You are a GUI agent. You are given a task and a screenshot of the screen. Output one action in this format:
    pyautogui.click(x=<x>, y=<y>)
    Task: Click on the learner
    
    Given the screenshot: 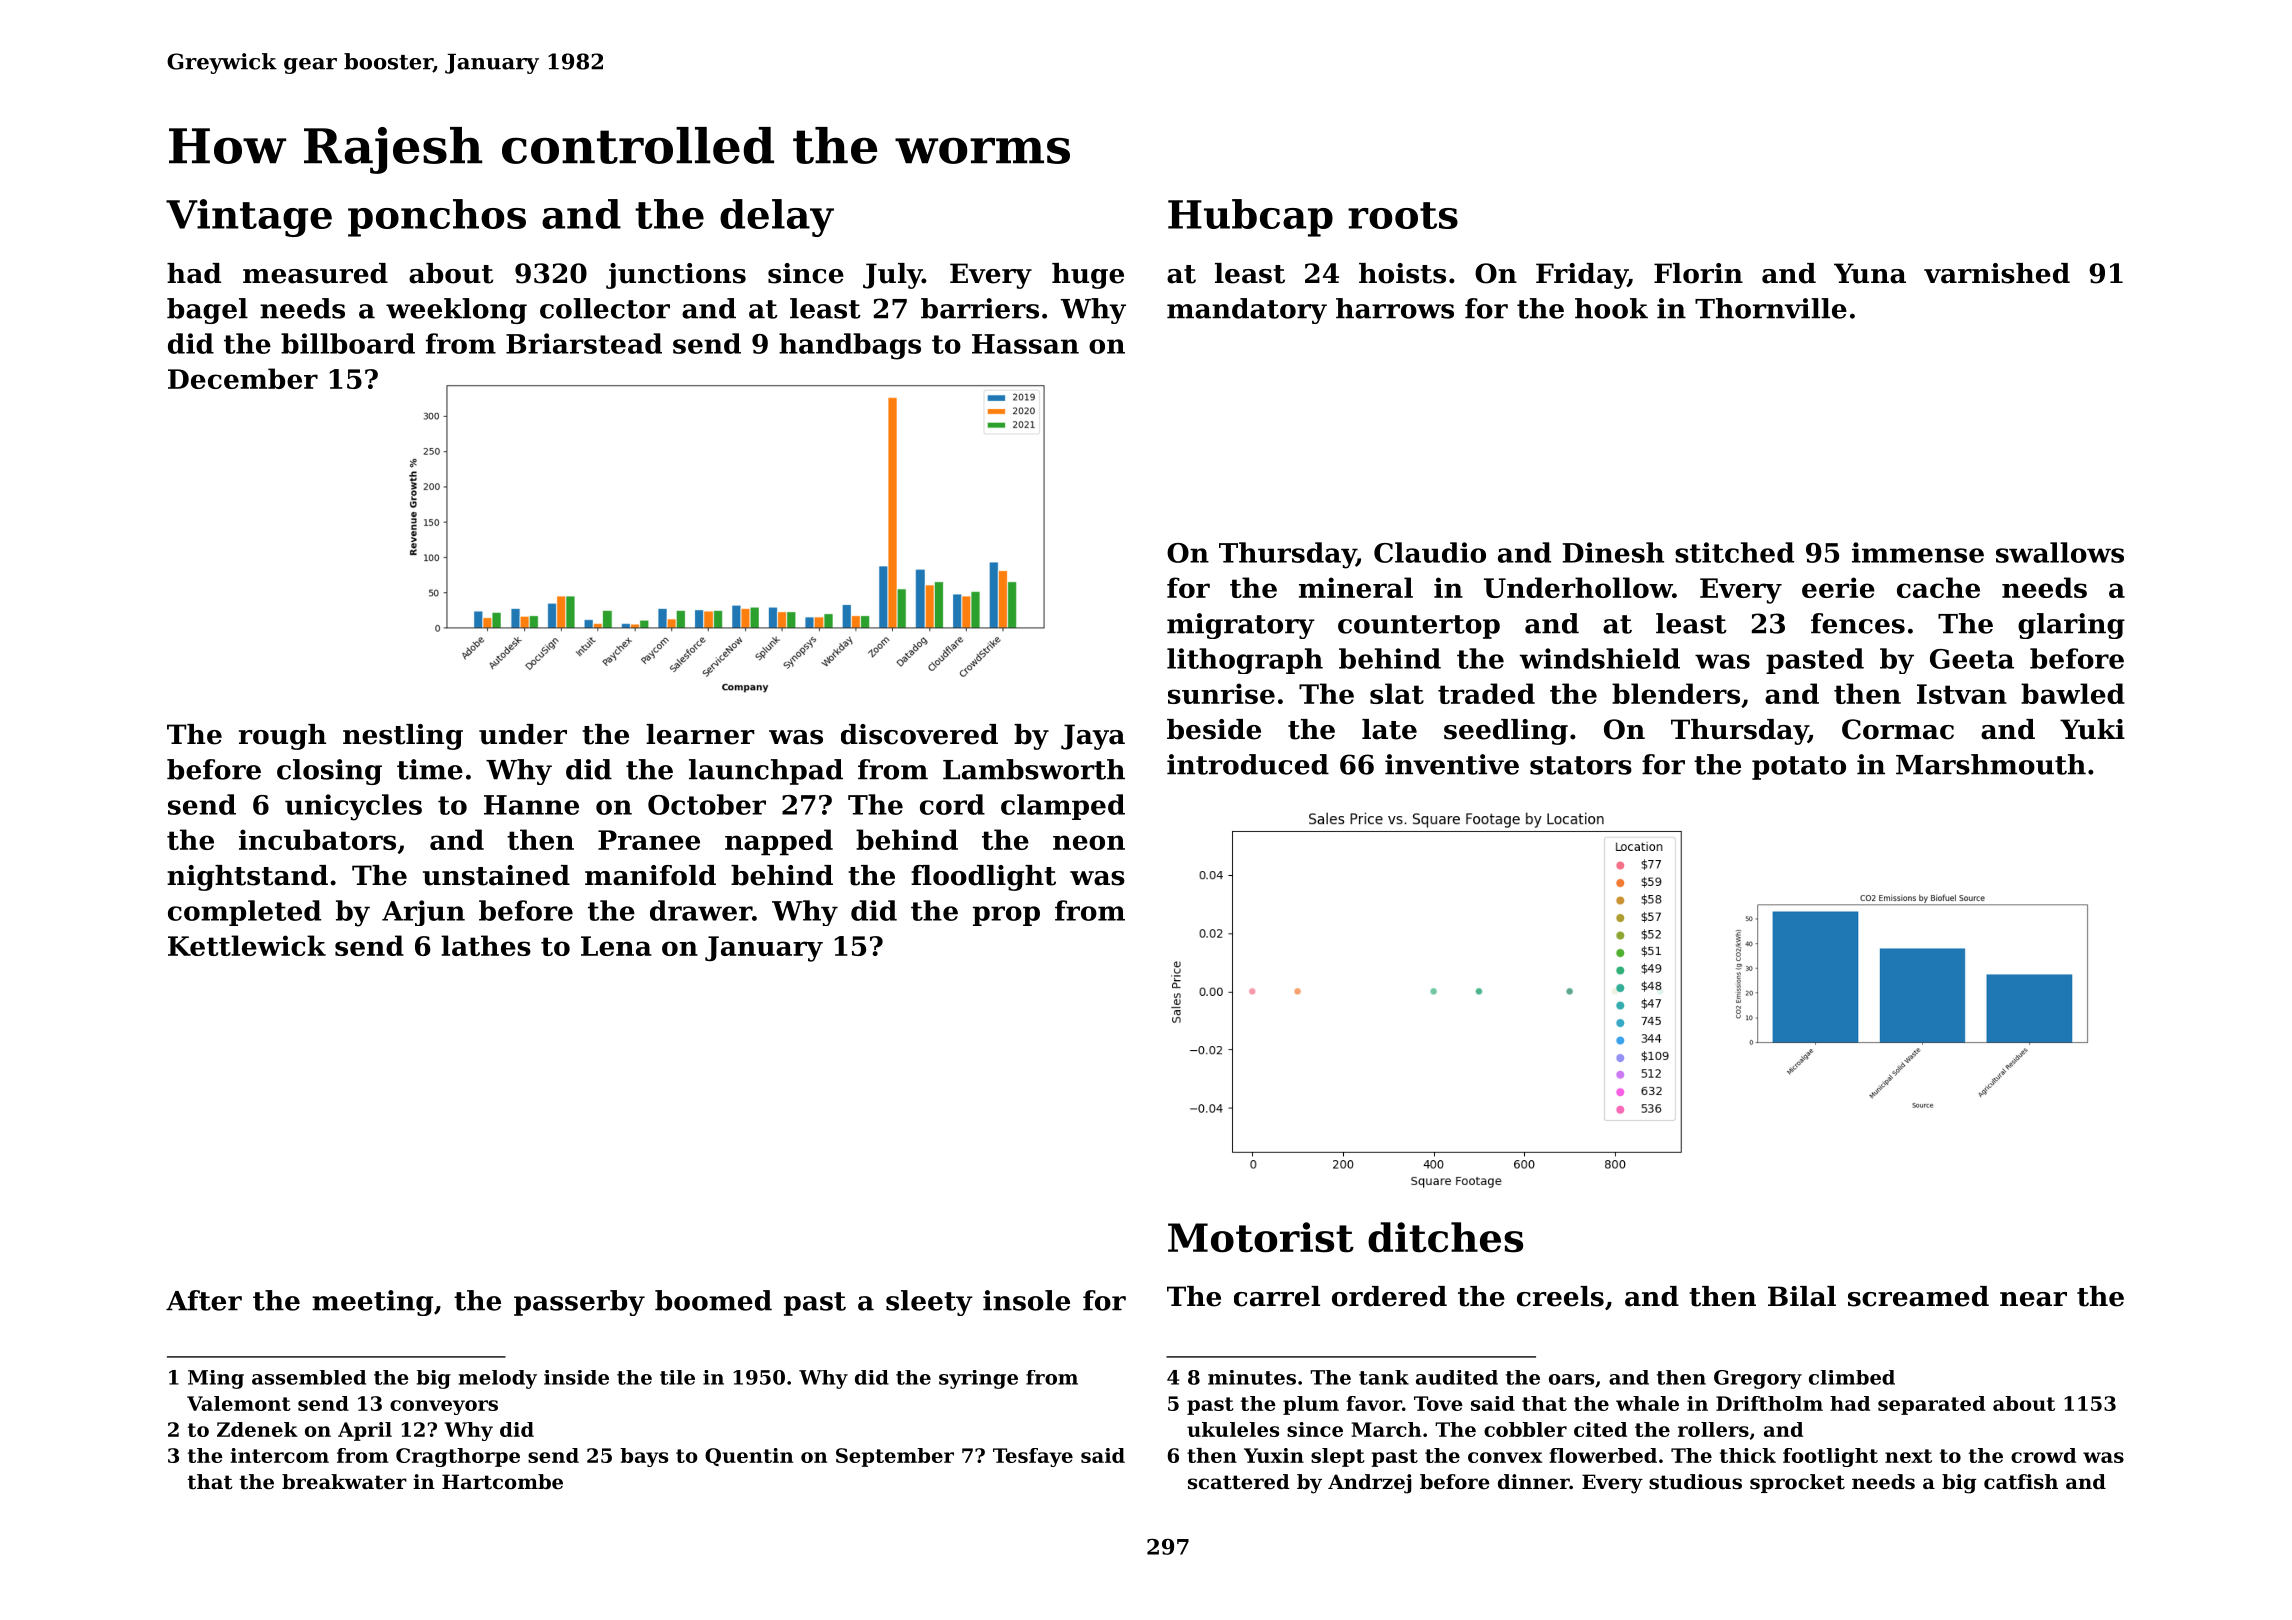 What is the action you would take?
    pyautogui.click(x=700, y=734)
